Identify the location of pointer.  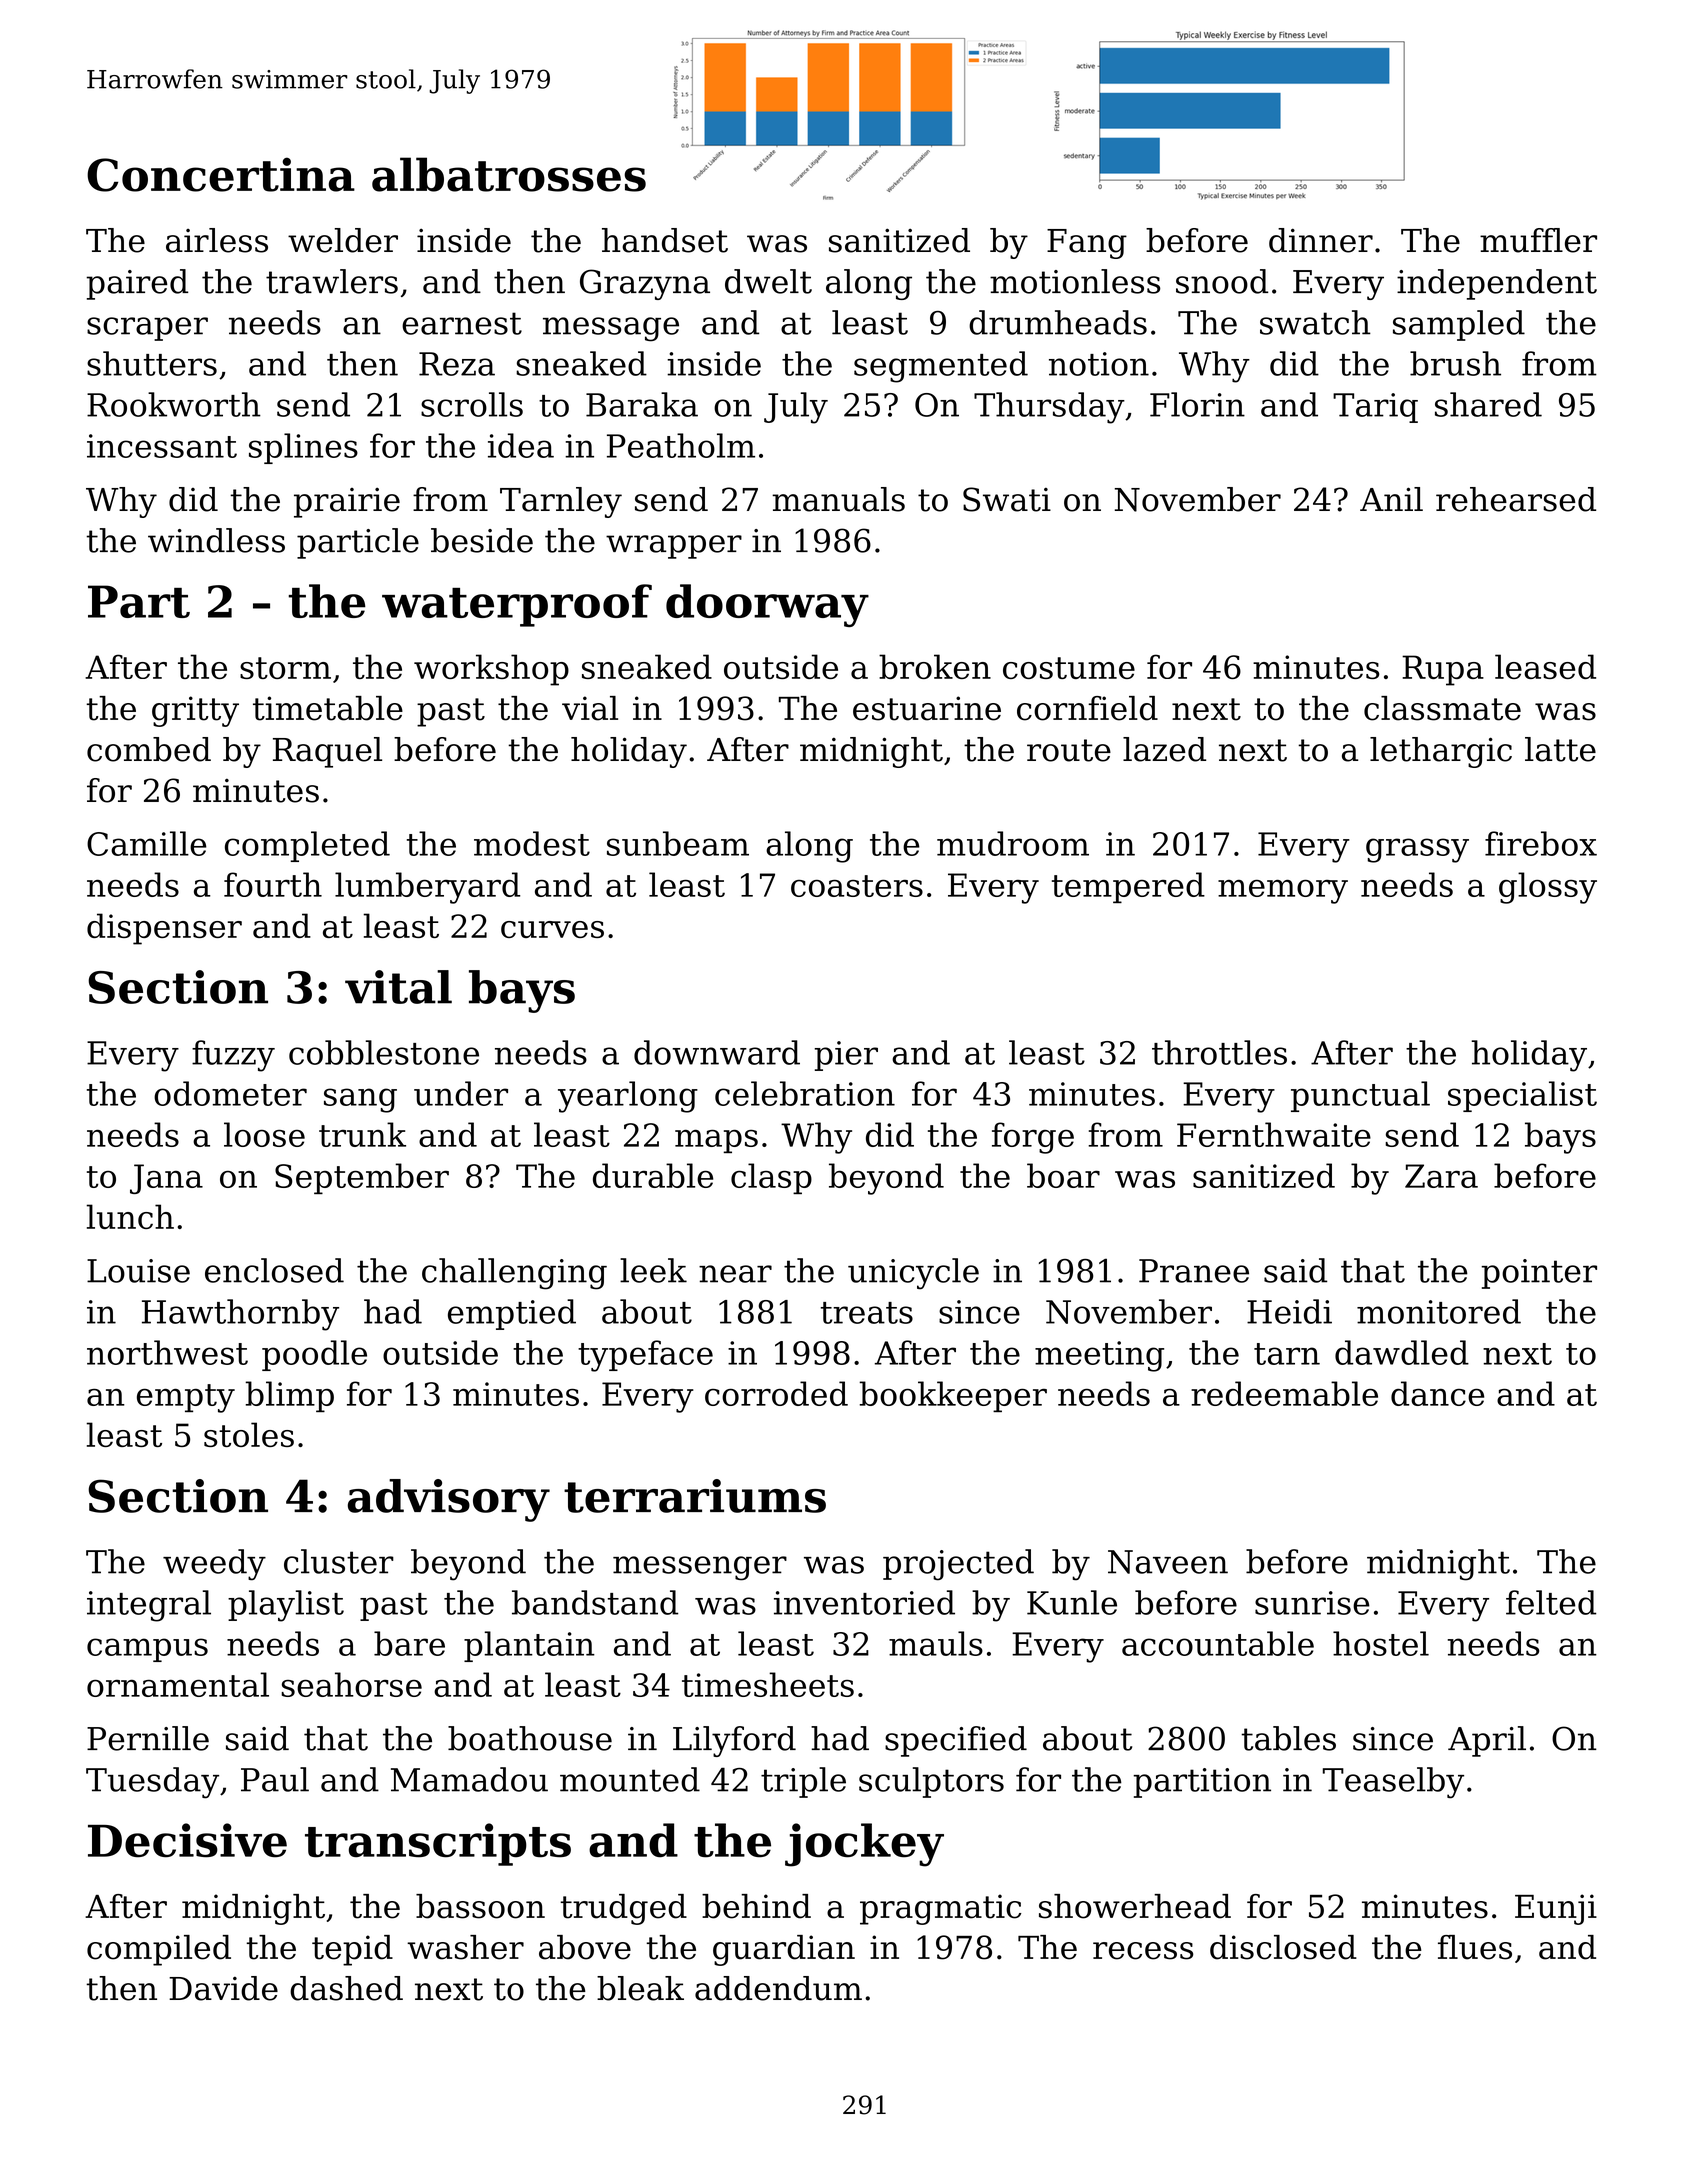
(1539, 1274).
